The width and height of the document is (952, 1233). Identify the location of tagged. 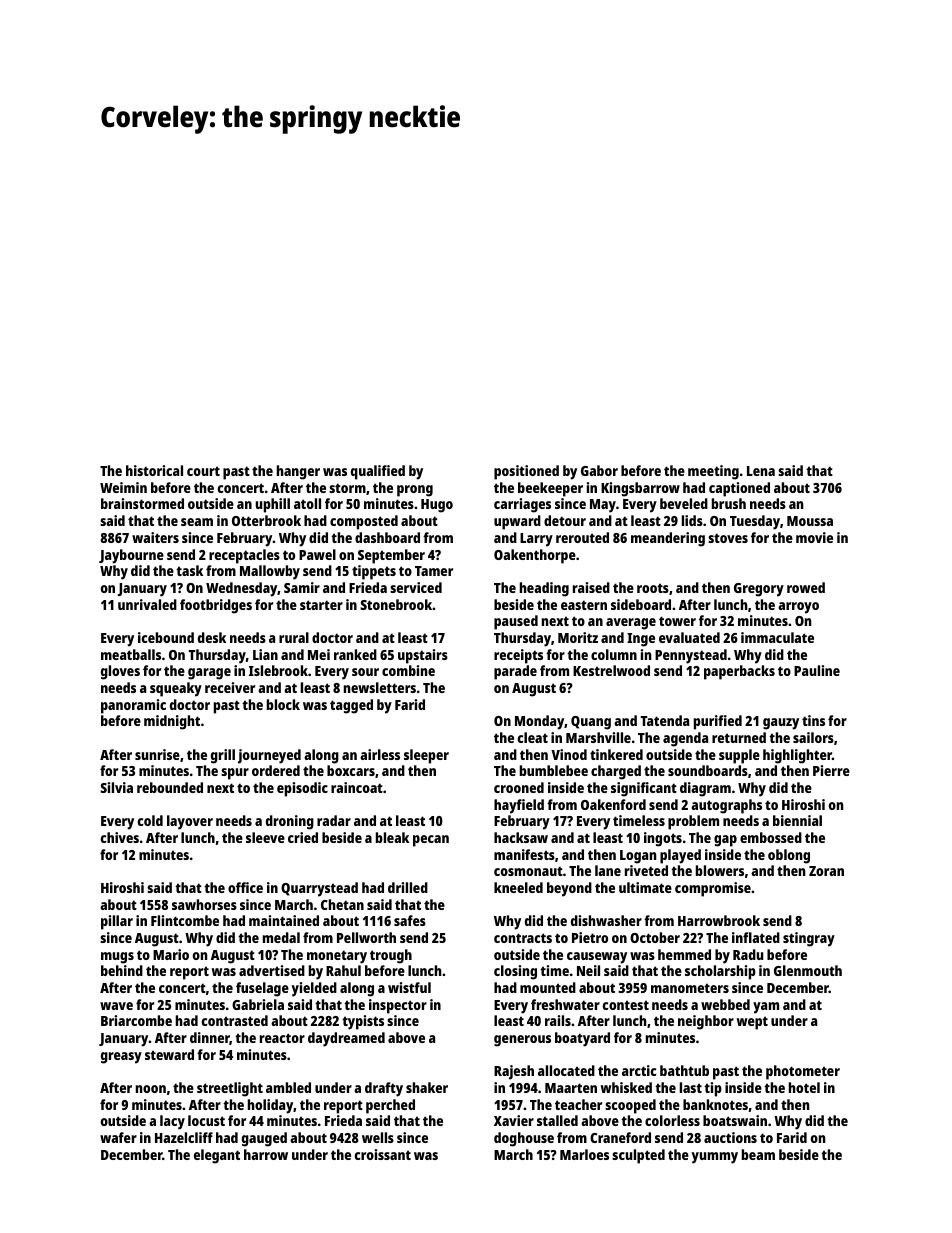
(351, 706).
